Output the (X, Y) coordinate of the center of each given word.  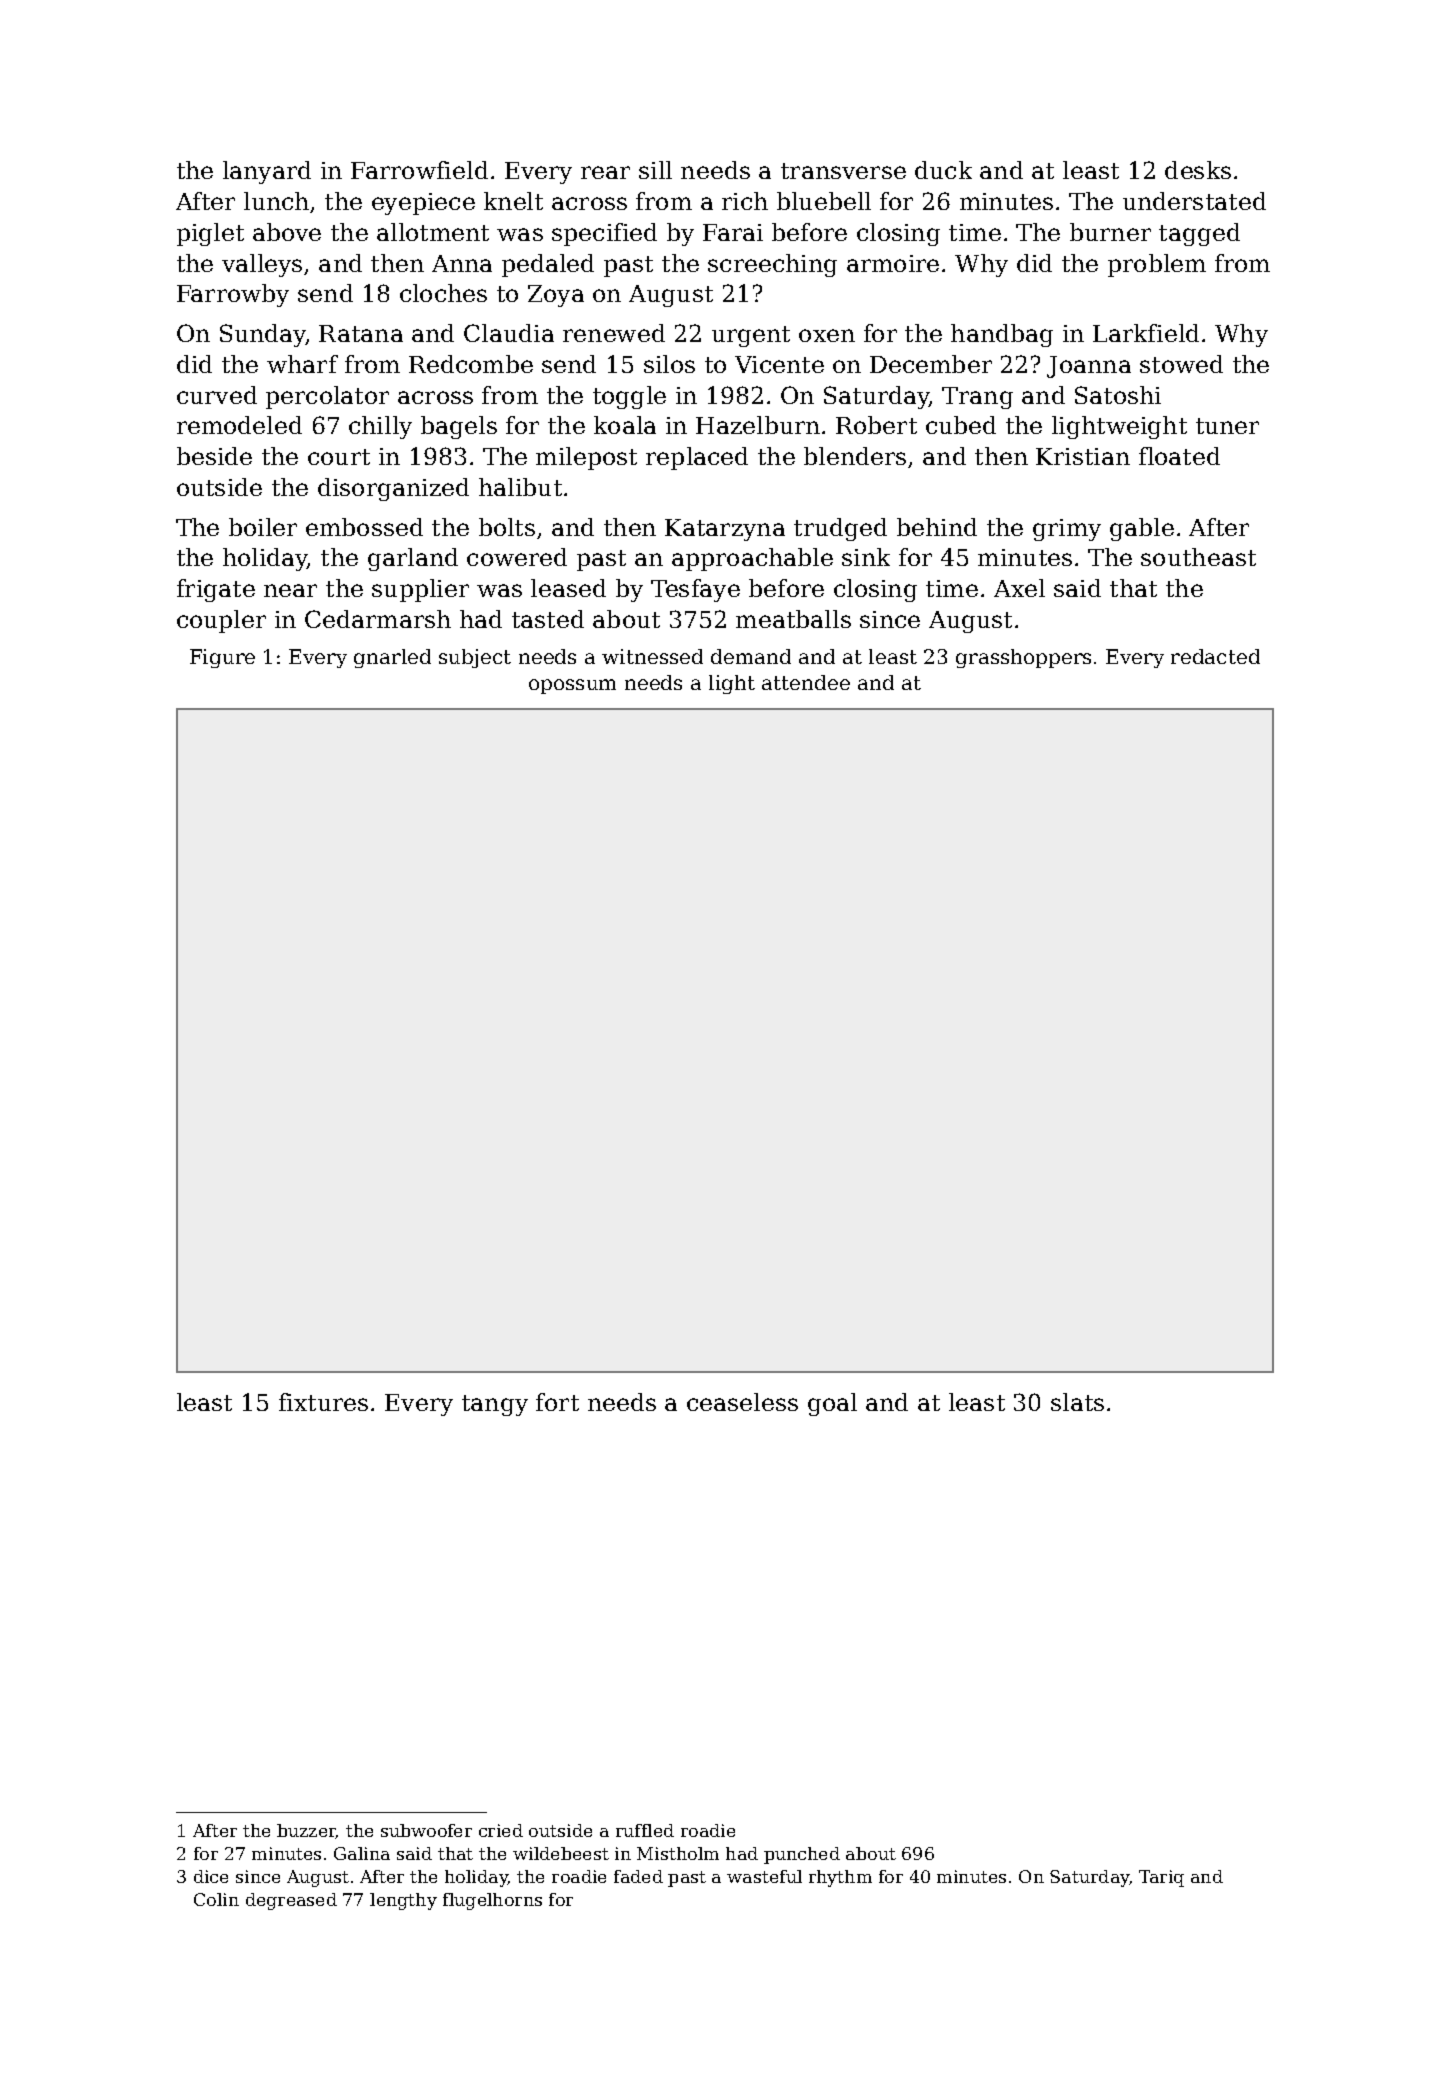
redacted (1215, 656)
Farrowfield (419, 170)
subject (475, 658)
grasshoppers (1023, 658)
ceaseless (742, 1402)
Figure (222, 658)
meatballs (793, 619)
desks (1198, 170)
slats (1077, 1402)
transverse (843, 171)
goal (832, 1404)
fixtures (323, 1402)
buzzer (306, 1831)
